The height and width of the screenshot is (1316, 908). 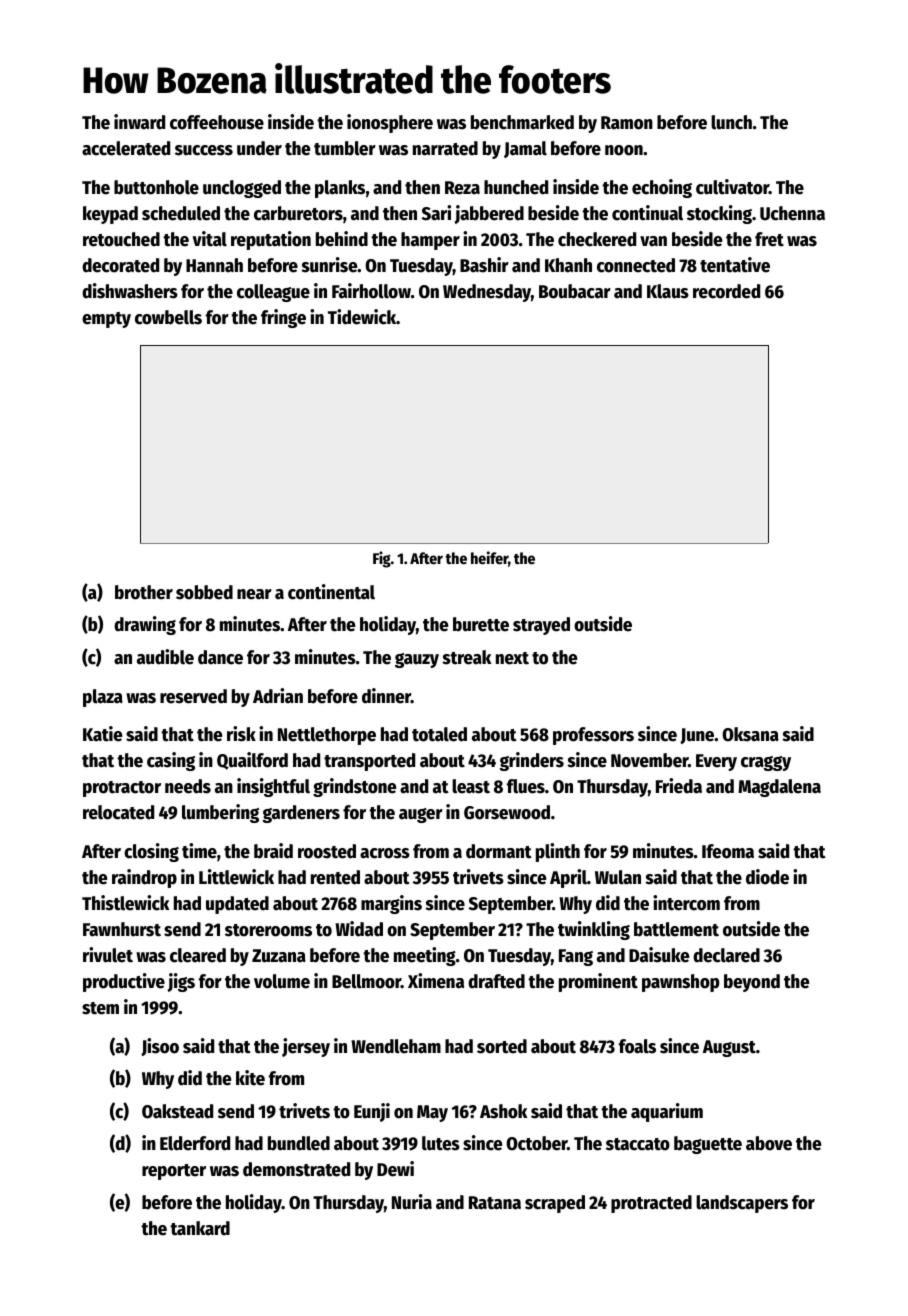 What do you see at coordinates (487, 293) in the screenshot?
I see `Wednesday` at bounding box center [487, 293].
